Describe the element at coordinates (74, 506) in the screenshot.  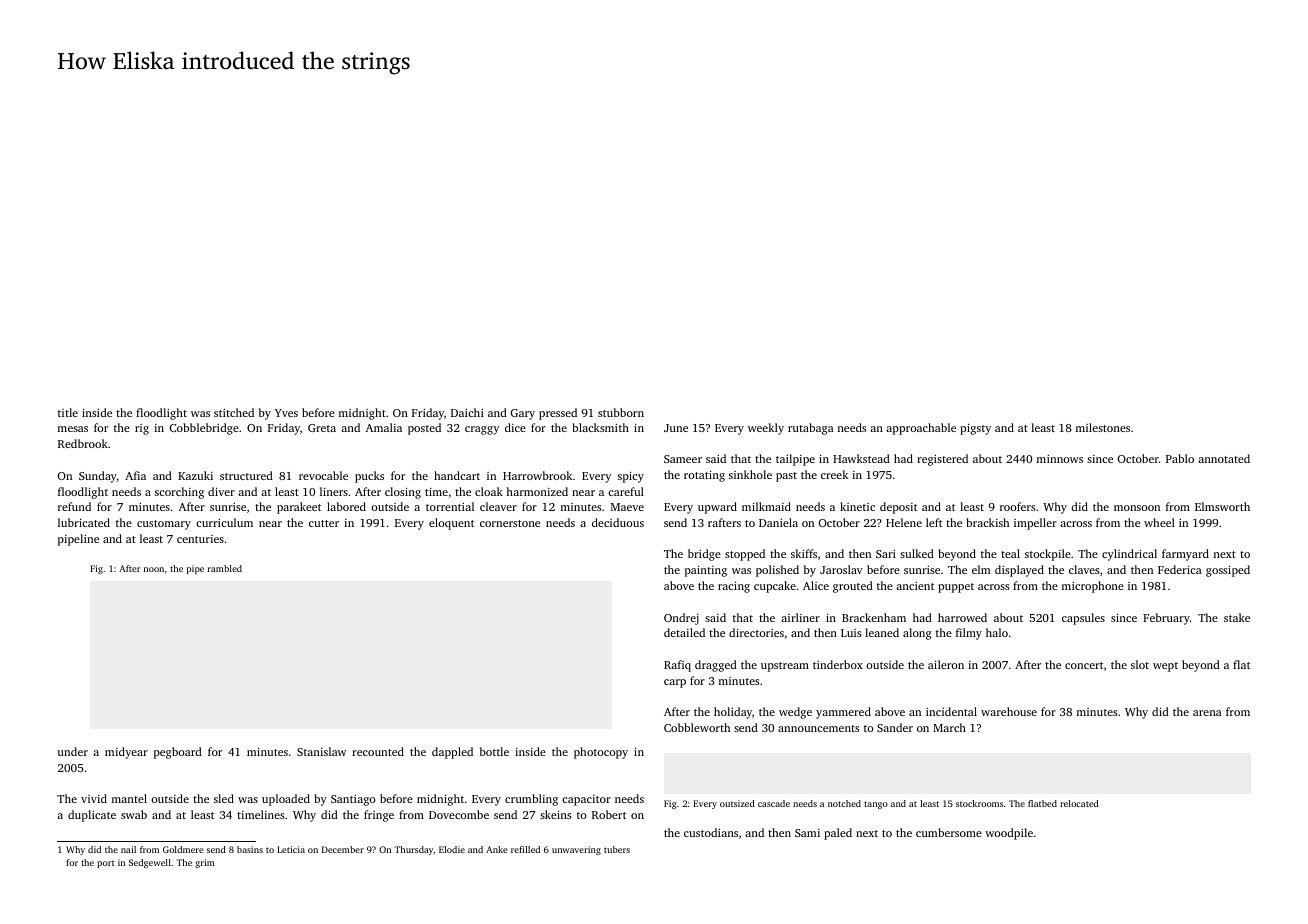
I see `refund` at that location.
